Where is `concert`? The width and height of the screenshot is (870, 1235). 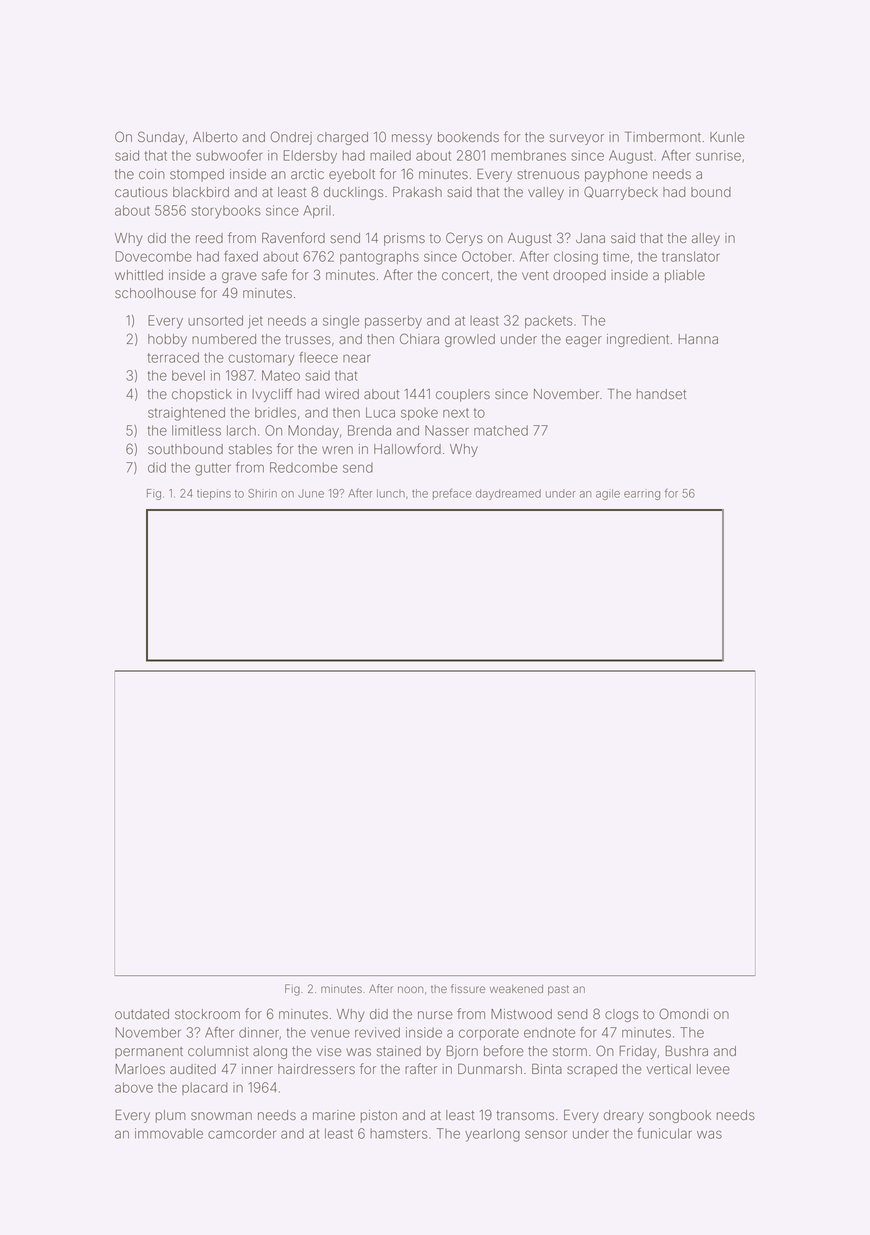 concert is located at coordinates (465, 275).
